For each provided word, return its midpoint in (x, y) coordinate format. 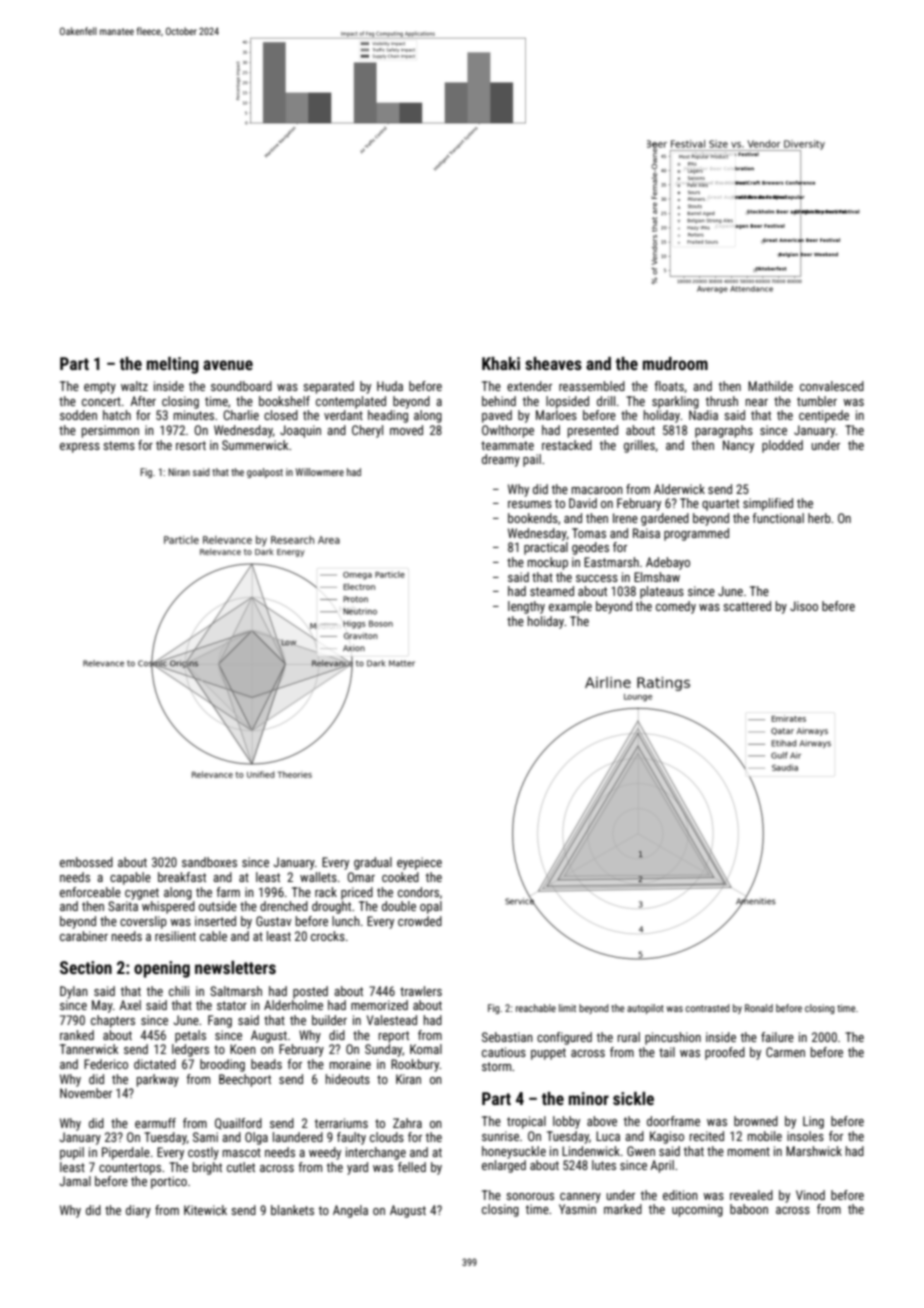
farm (228, 892)
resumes (530, 504)
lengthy (526, 607)
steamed (552, 591)
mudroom (675, 363)
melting (173, 365)
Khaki (501, 363)
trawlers (421, 991)
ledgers (190, 1050)
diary (138, 1211)
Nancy (738, 446)
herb (819, 518)
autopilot (645, 1009)
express (80, 448)
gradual (373, 863)
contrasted (708, 1008)
